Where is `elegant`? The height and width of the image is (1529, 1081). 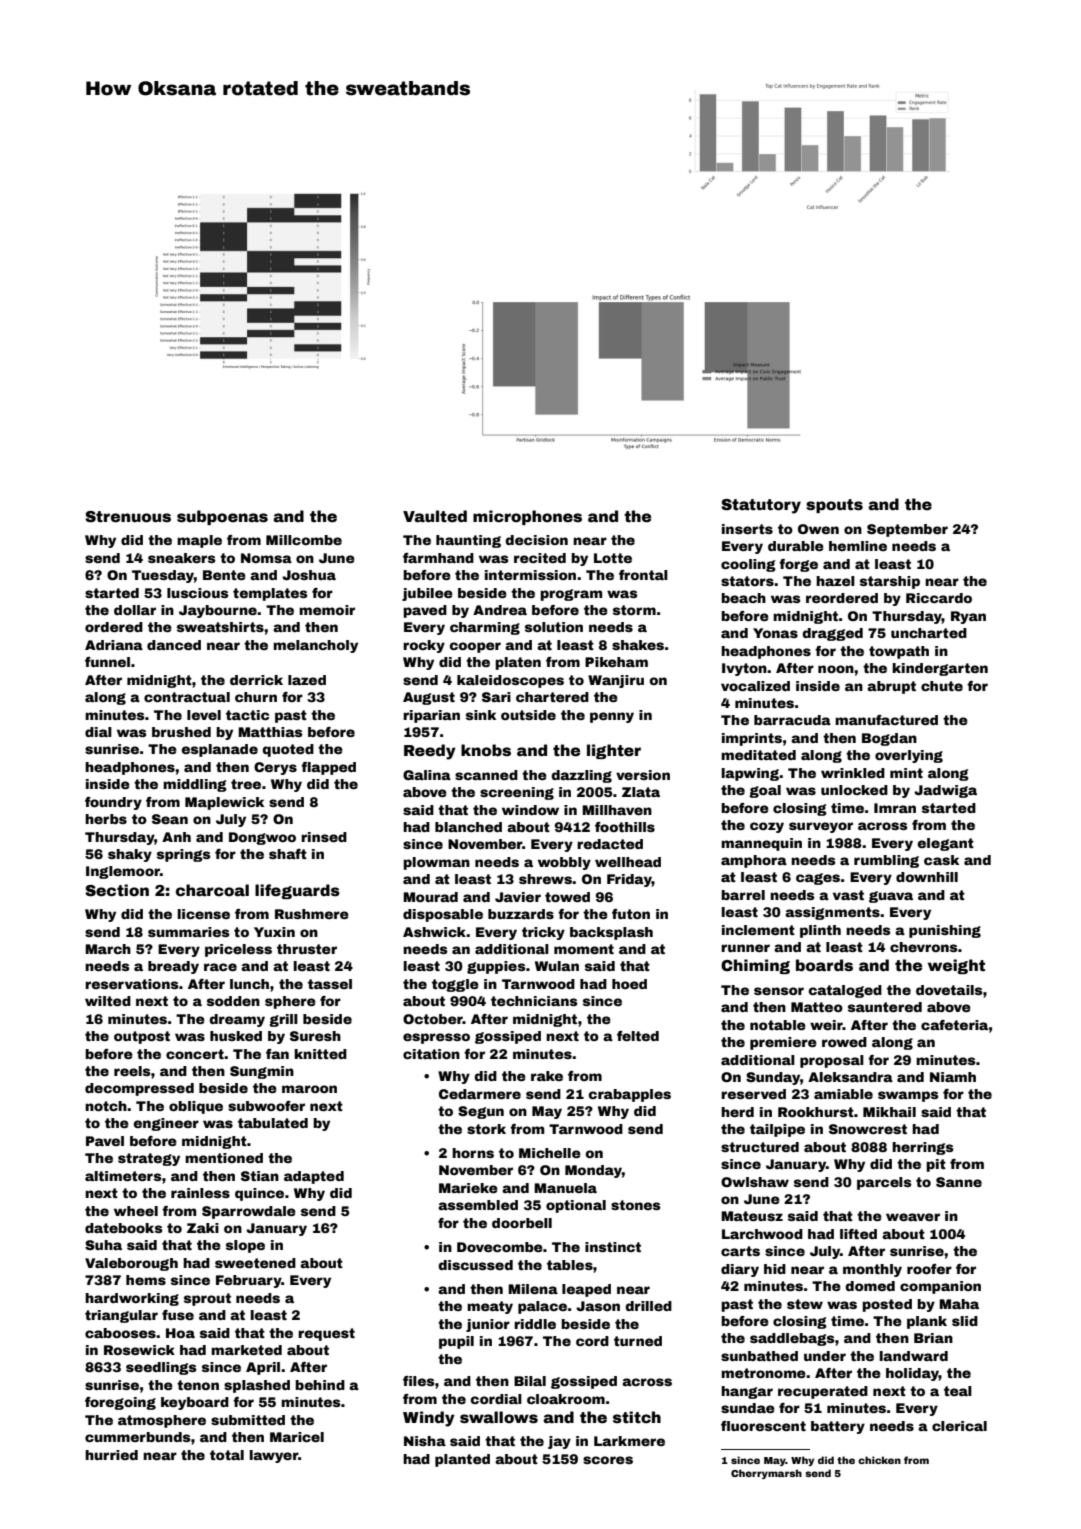 elegant is located at coordinates (945, 844).
